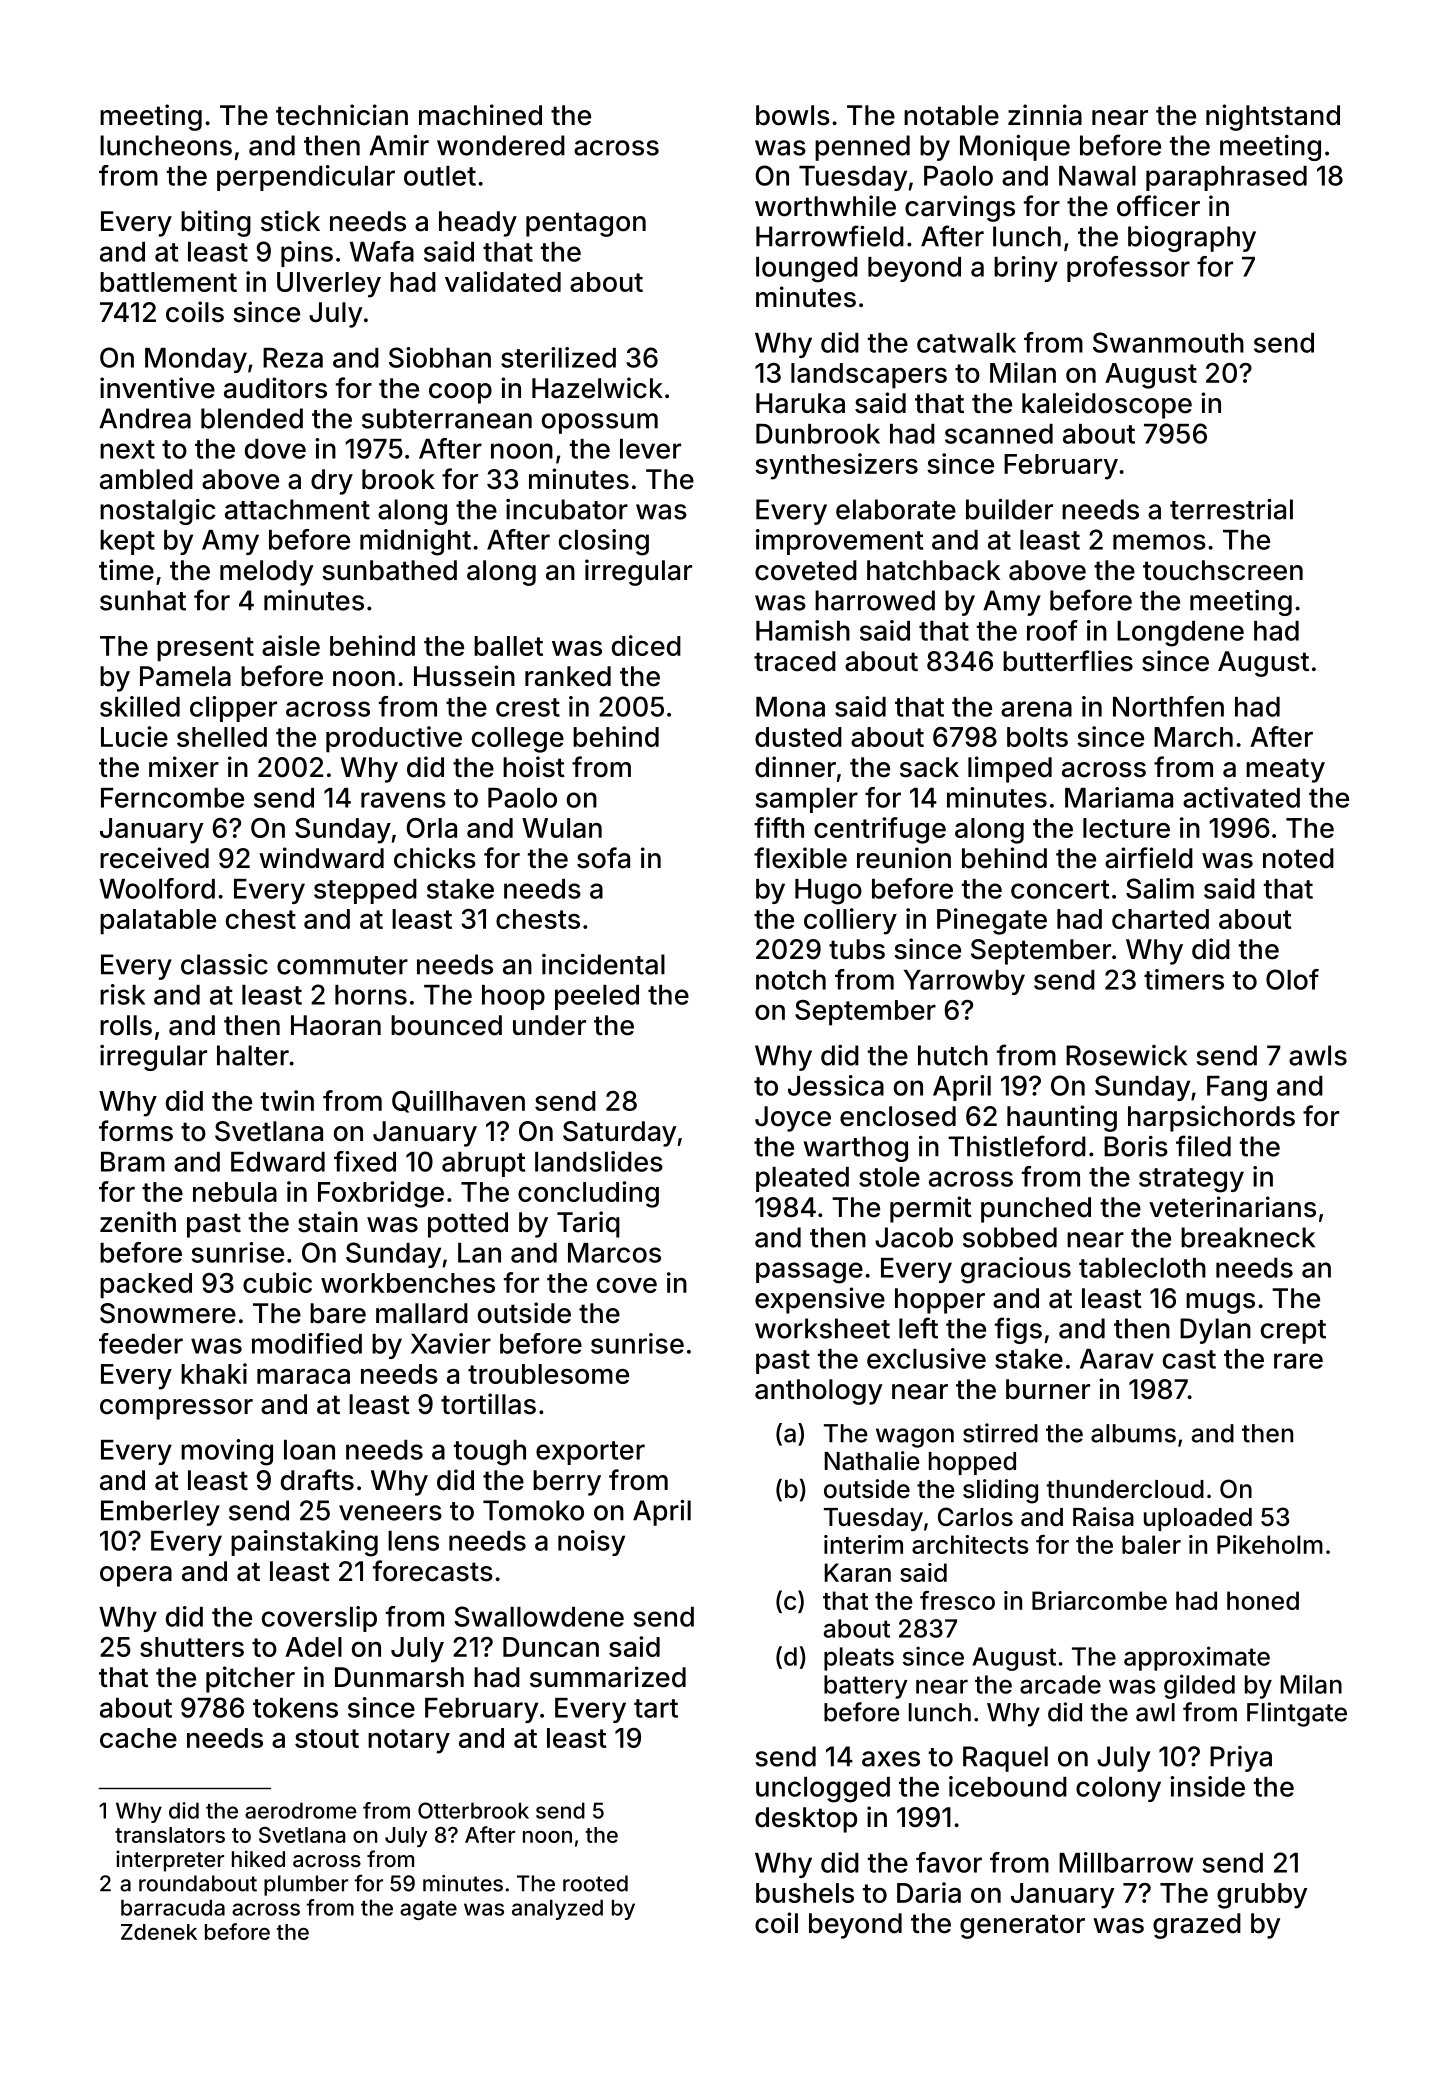 This screenshot has height=2100, width=1450. I want to click on biting, so click(216, 223).
